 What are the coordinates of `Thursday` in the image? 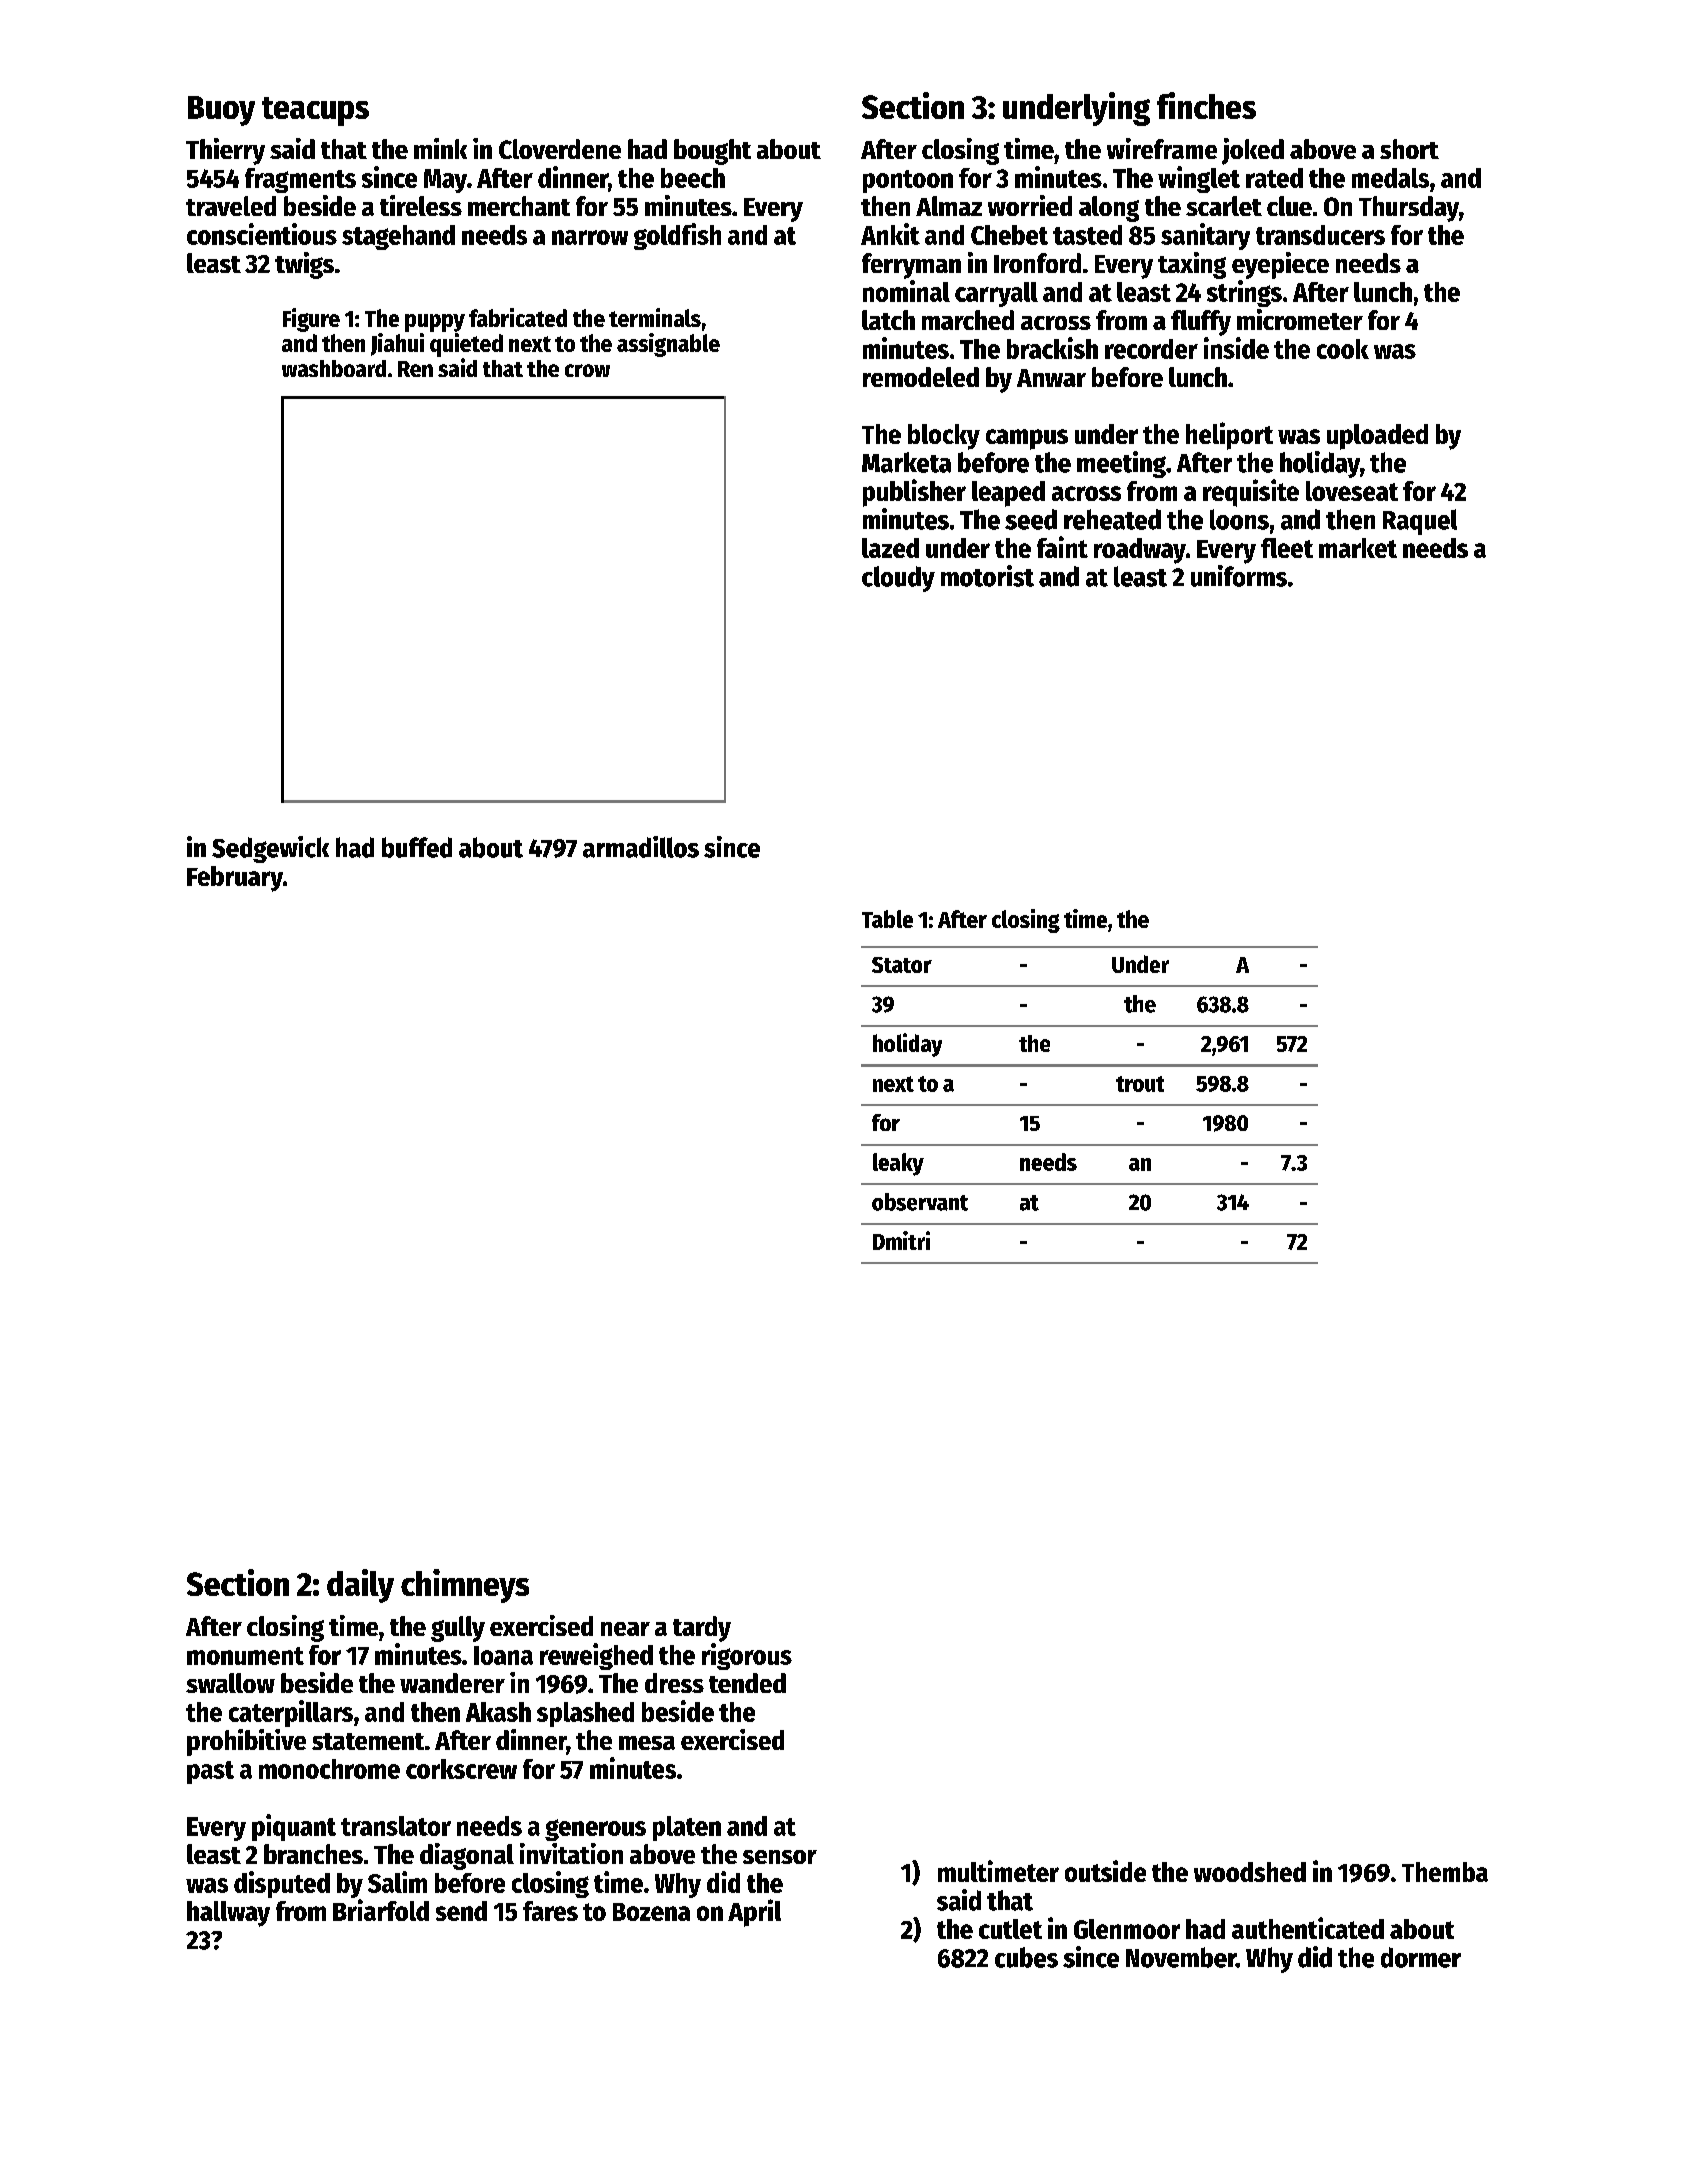 It's located at (1409, 209).
